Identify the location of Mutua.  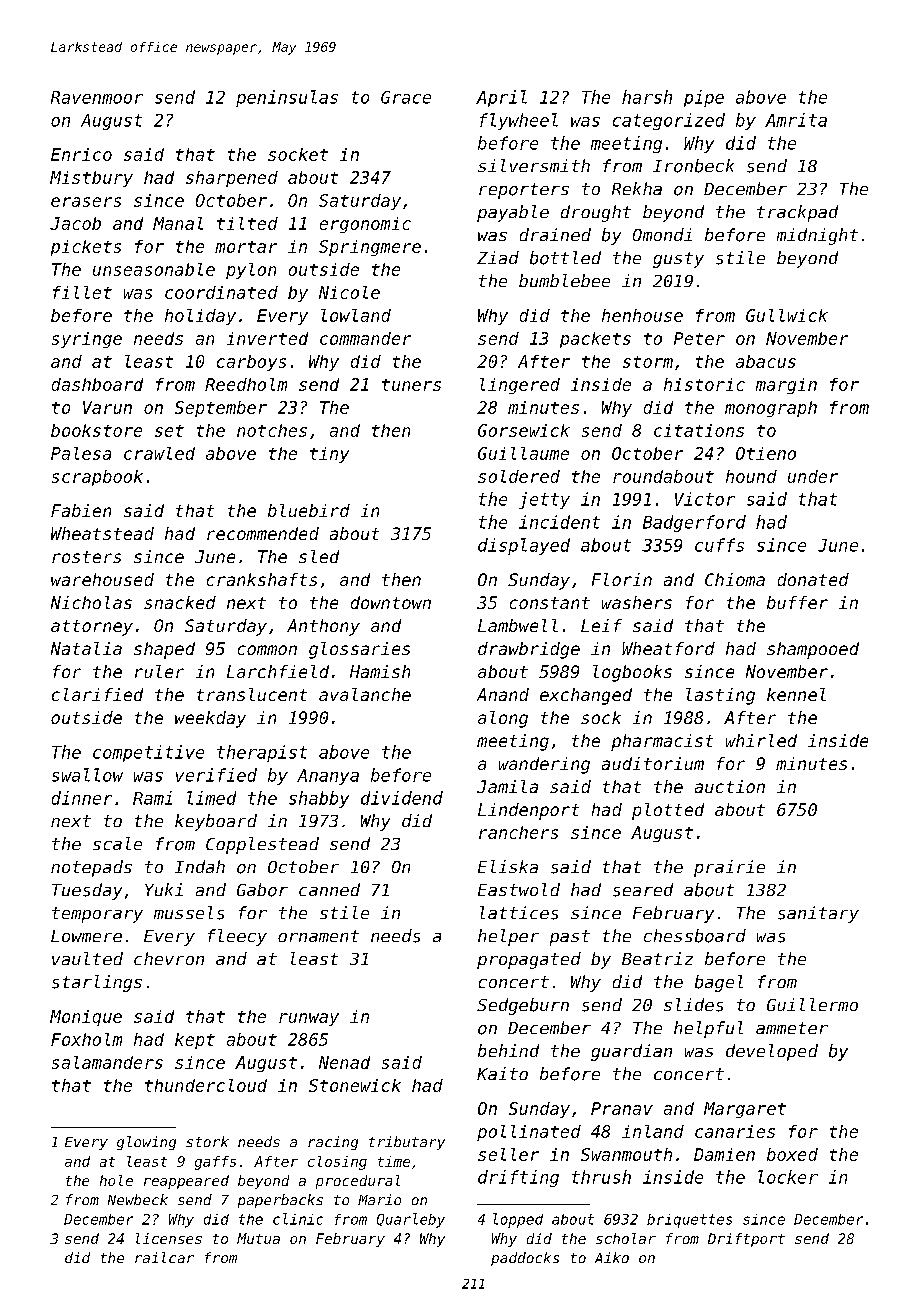
(258, 1238).
